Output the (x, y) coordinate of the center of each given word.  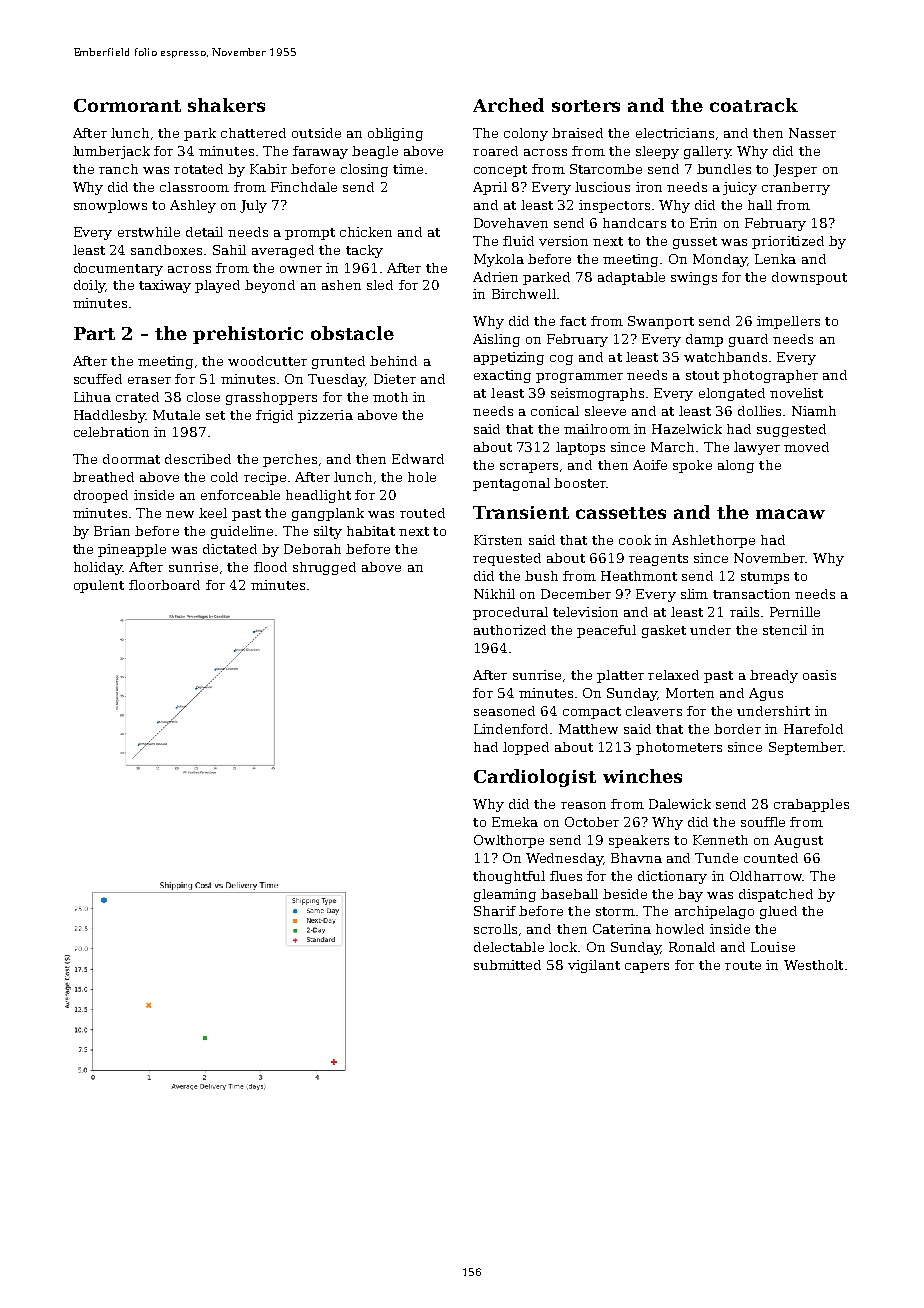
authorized (510, 630)
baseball (569, 894)
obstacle (352, 333)
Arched (508, 105)
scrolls (495, 929)
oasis (819, 675)
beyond (270, 286)
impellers (788, 322)
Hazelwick (687, 429)
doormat (131, 459)
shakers (226, 105)
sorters (586, 106)
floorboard (164, 585)
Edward (418, 459)
